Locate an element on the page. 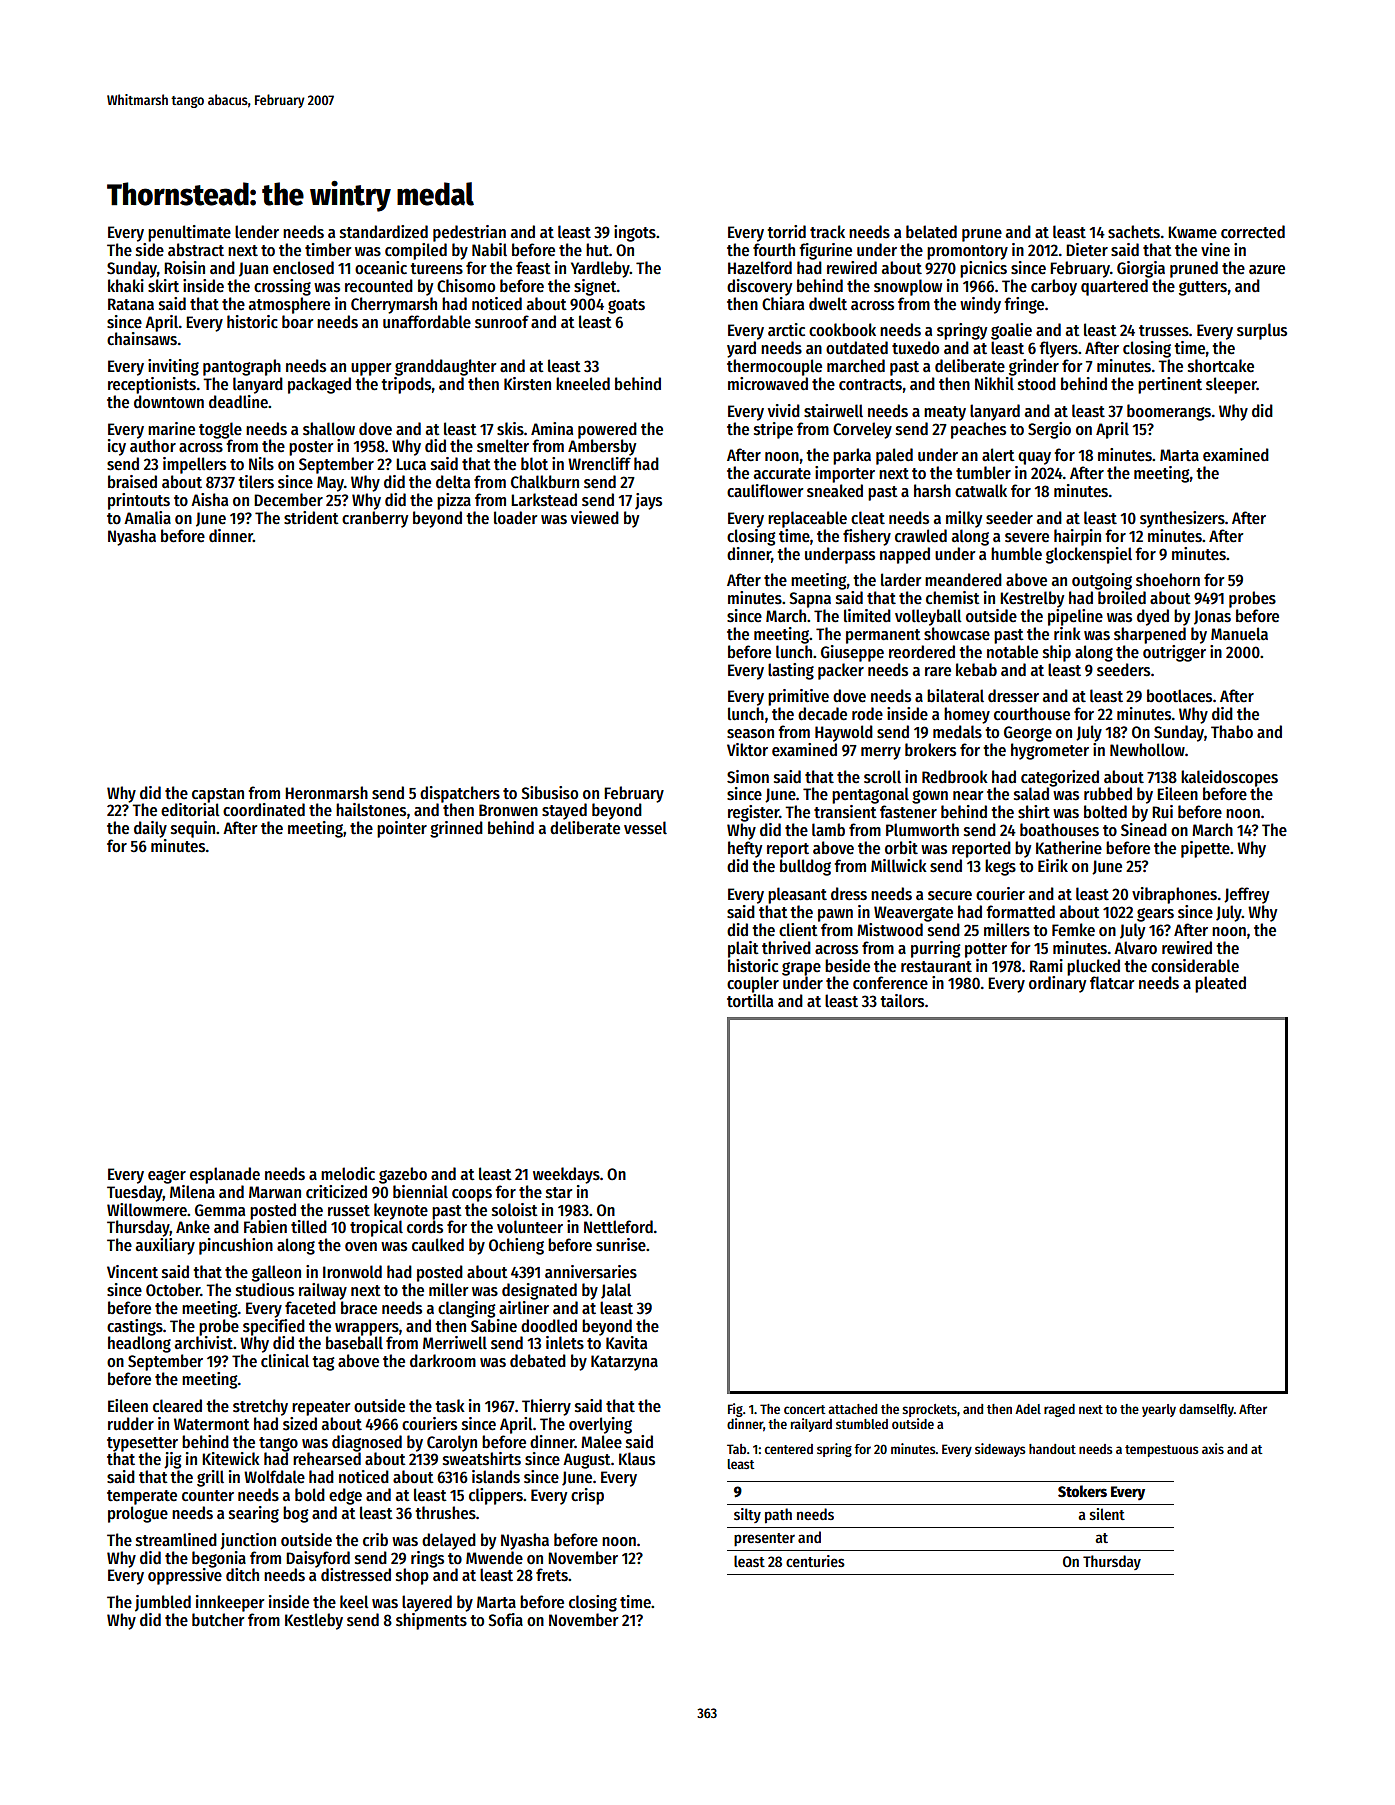 The image size is (1395, 1805). flatcar is located at coordinates (1112, 983).
